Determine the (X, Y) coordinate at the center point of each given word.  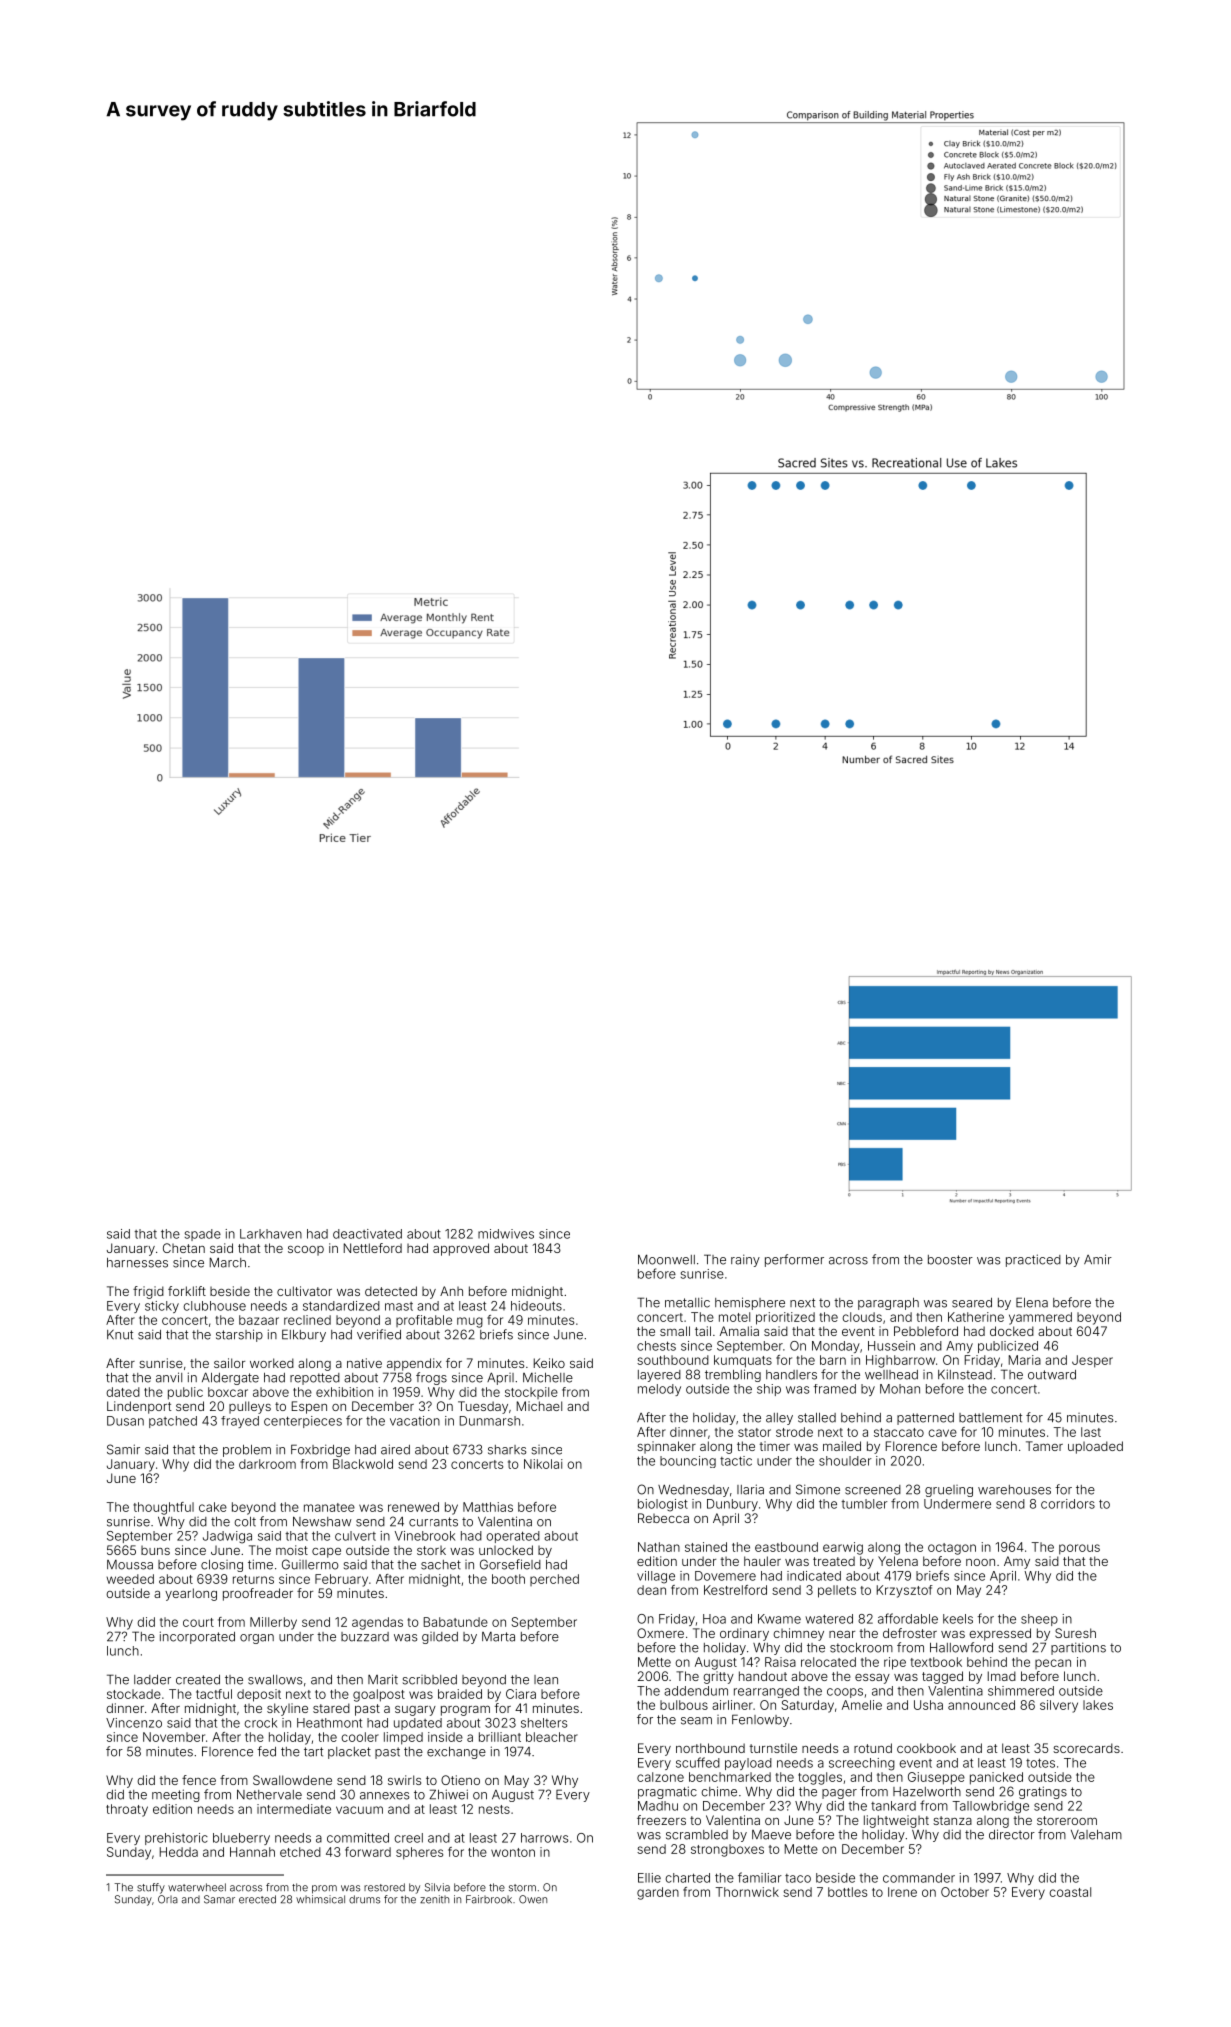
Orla (168, 1899)
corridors (1068, 1504)
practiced (1033, 1260)
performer (794, 1260)
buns (155, 1550)
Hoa (714, 1619)
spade (203, 1235)
